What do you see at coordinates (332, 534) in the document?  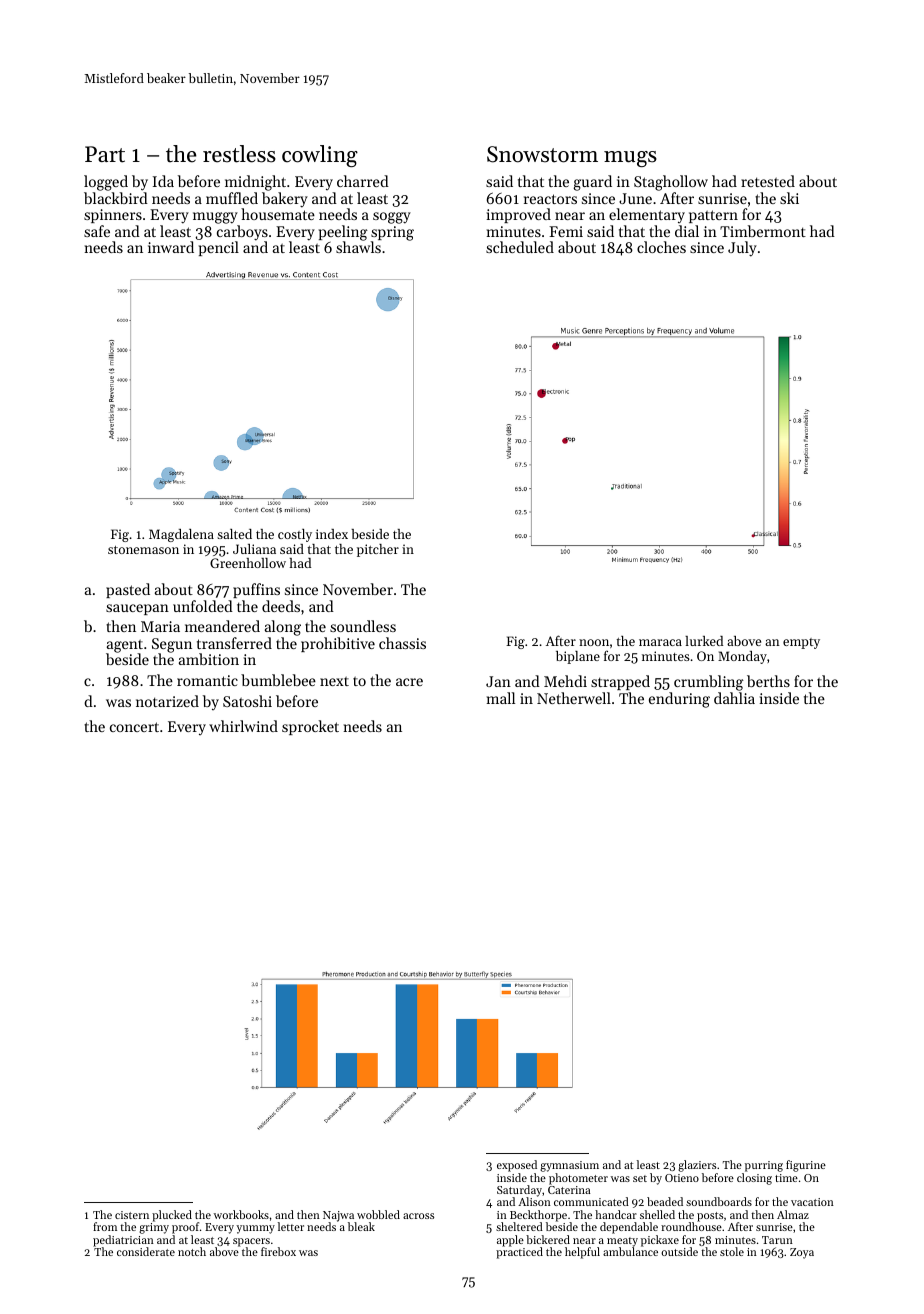 I see `index` at bounding box center [332, 534].
